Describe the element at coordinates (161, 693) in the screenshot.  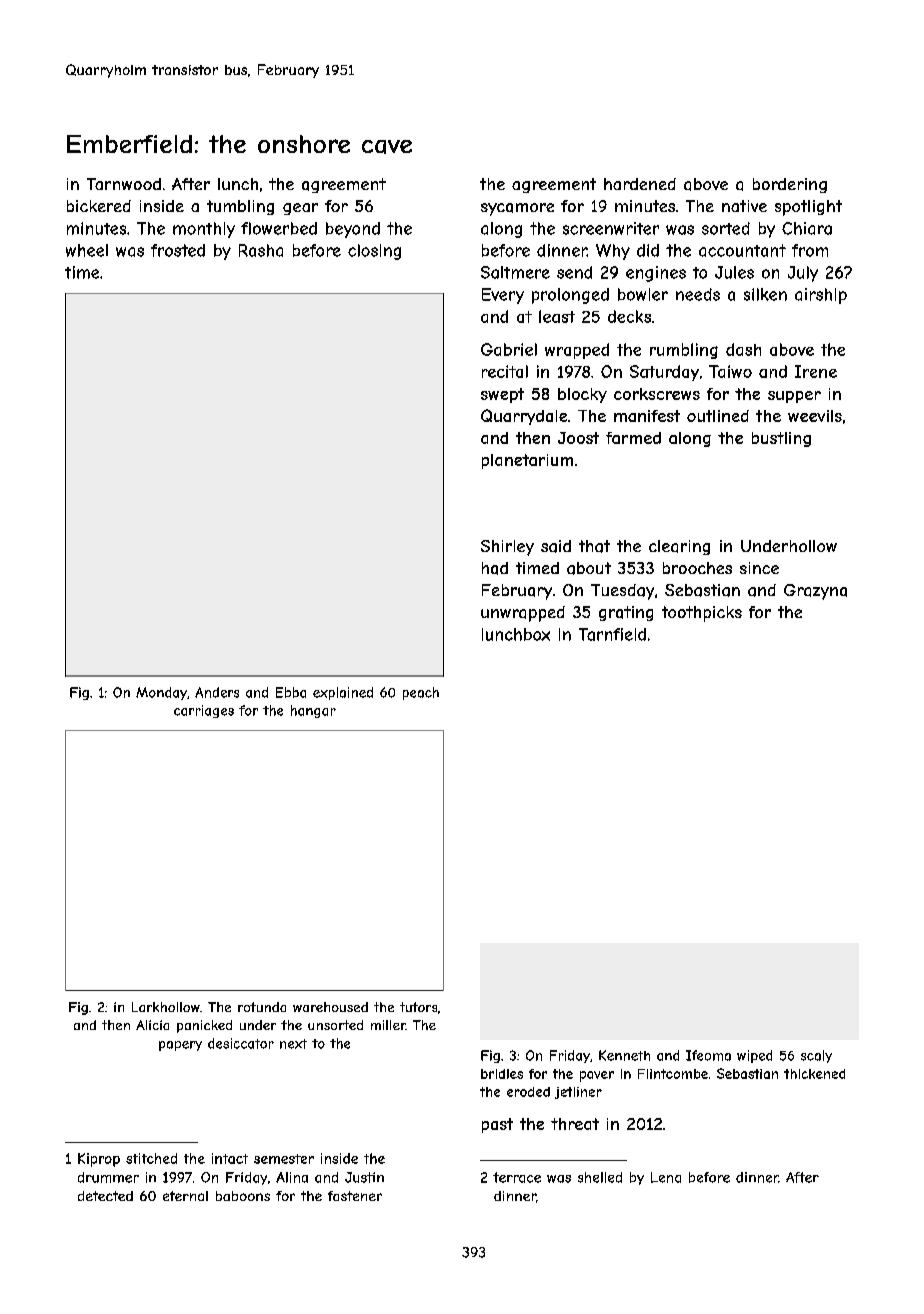
I see `Monday` at that location.
